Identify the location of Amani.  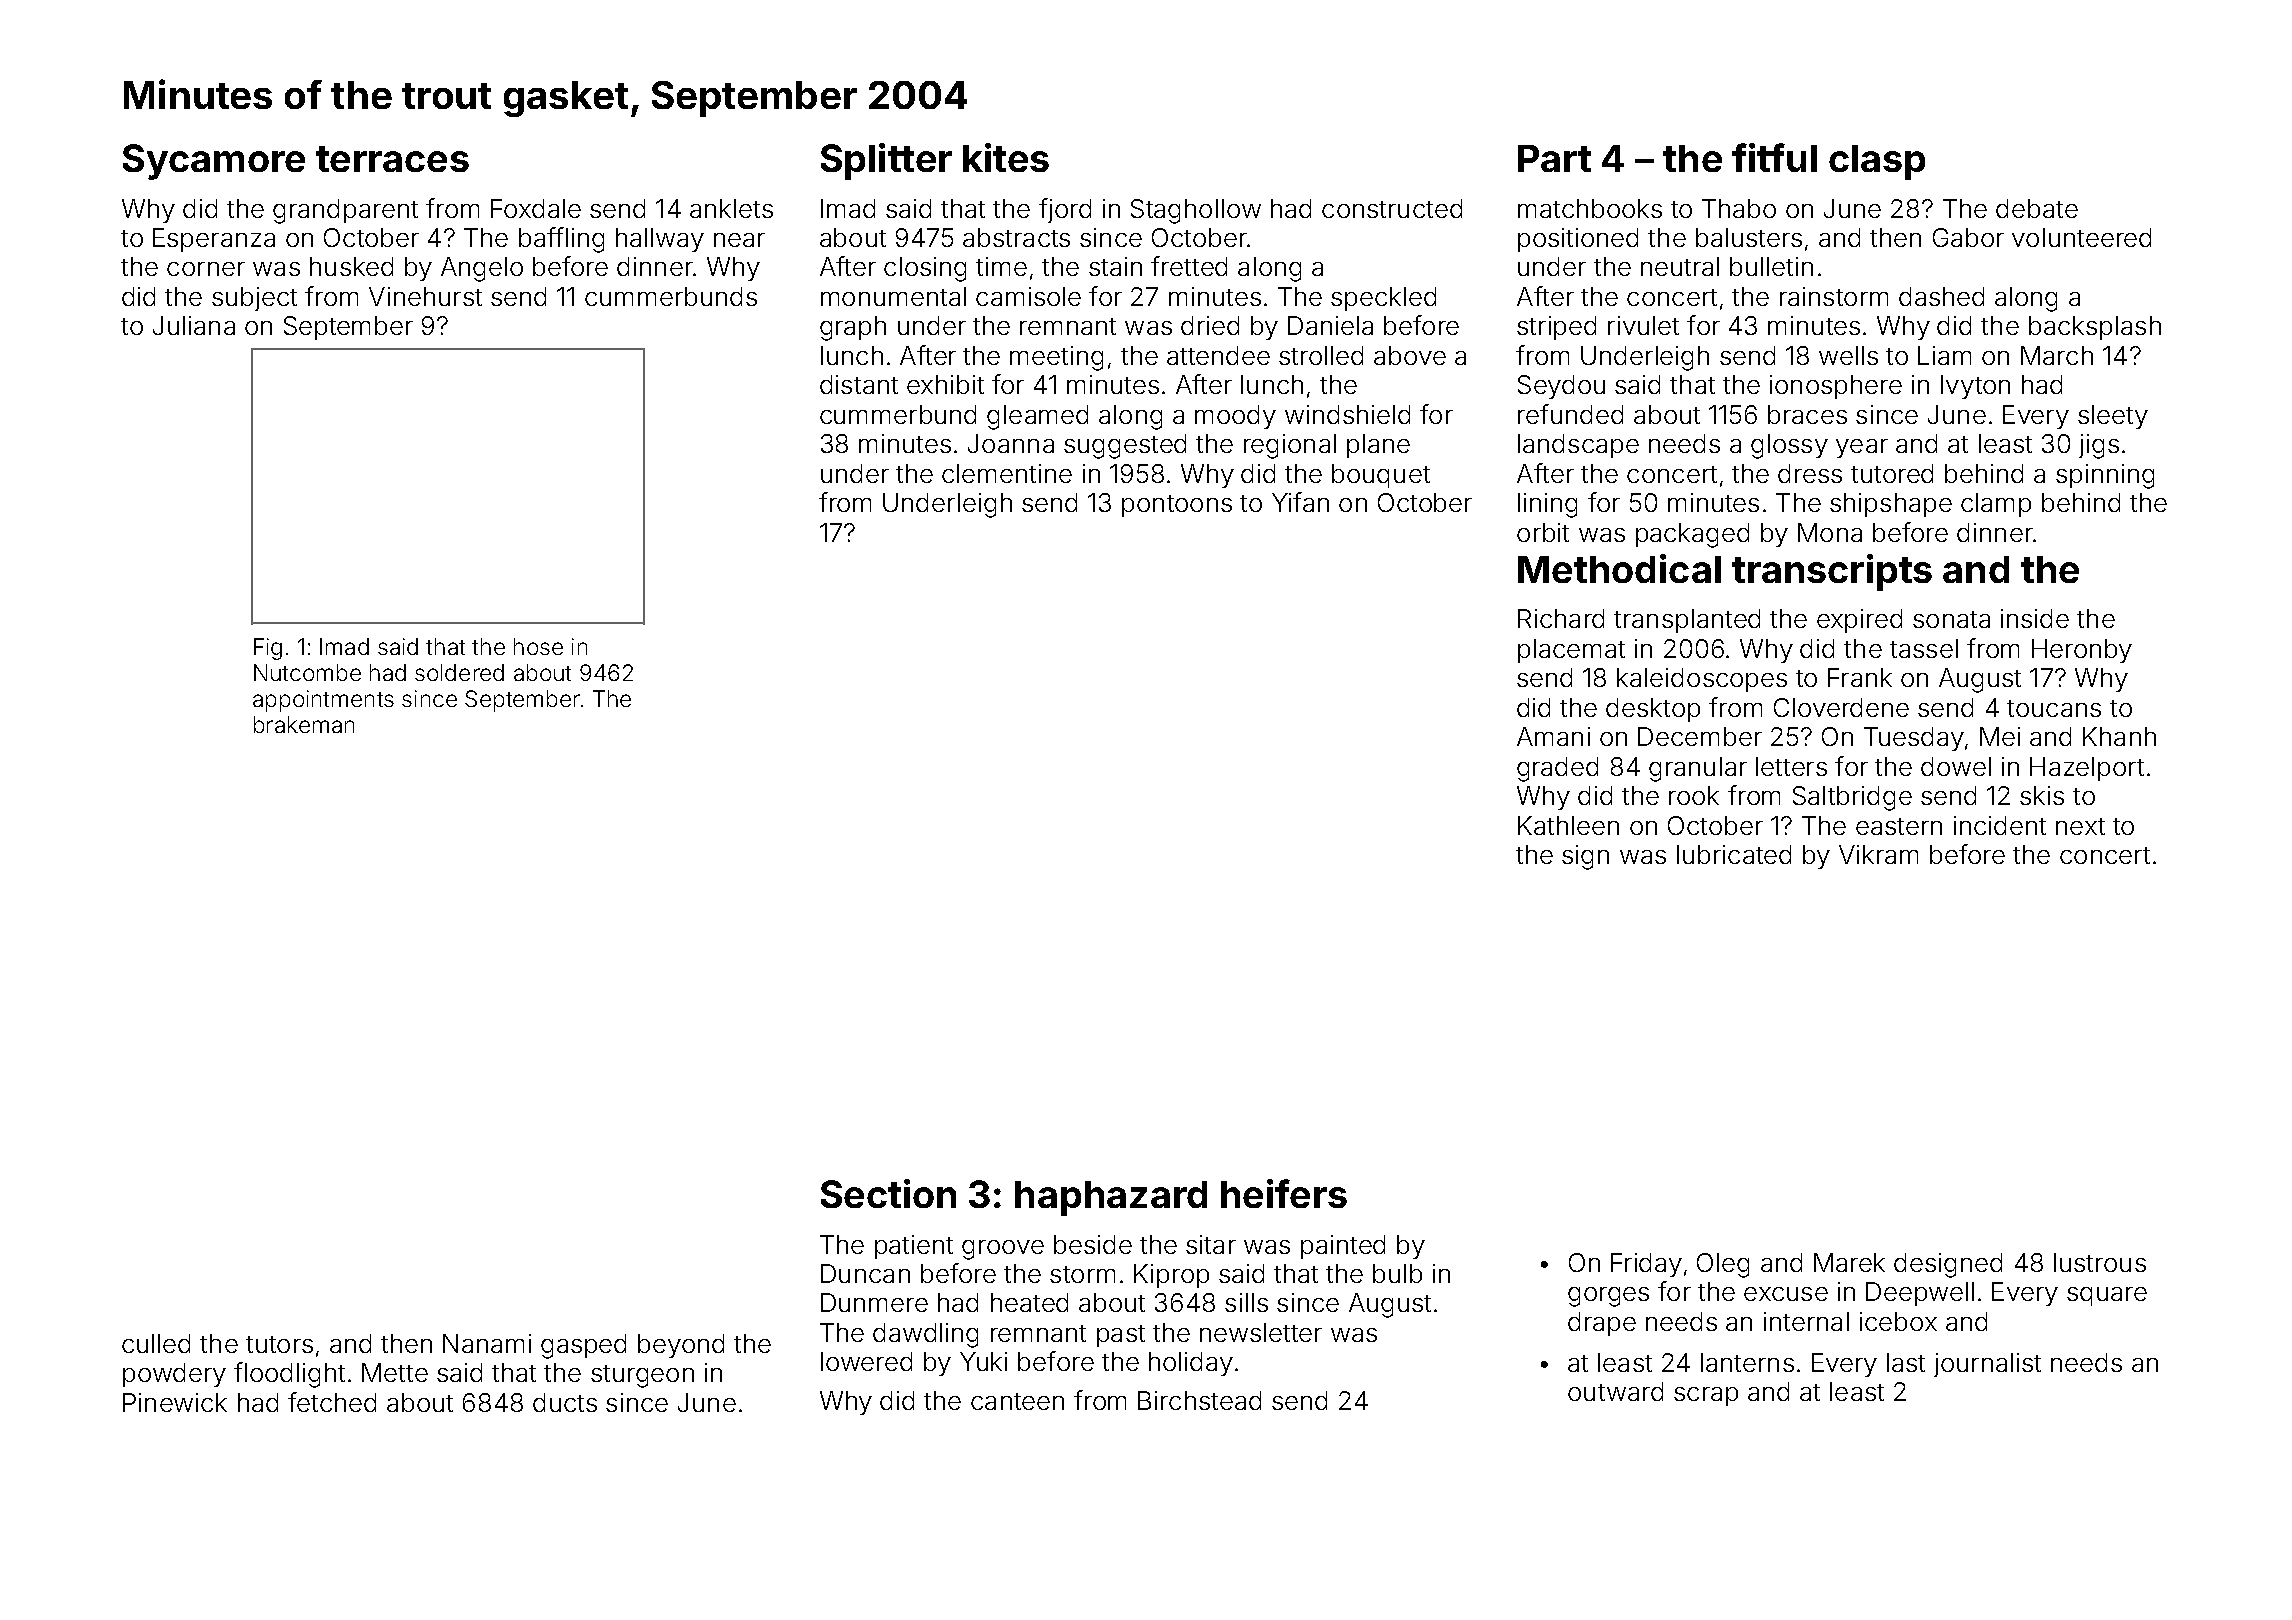
(1553, 736).
